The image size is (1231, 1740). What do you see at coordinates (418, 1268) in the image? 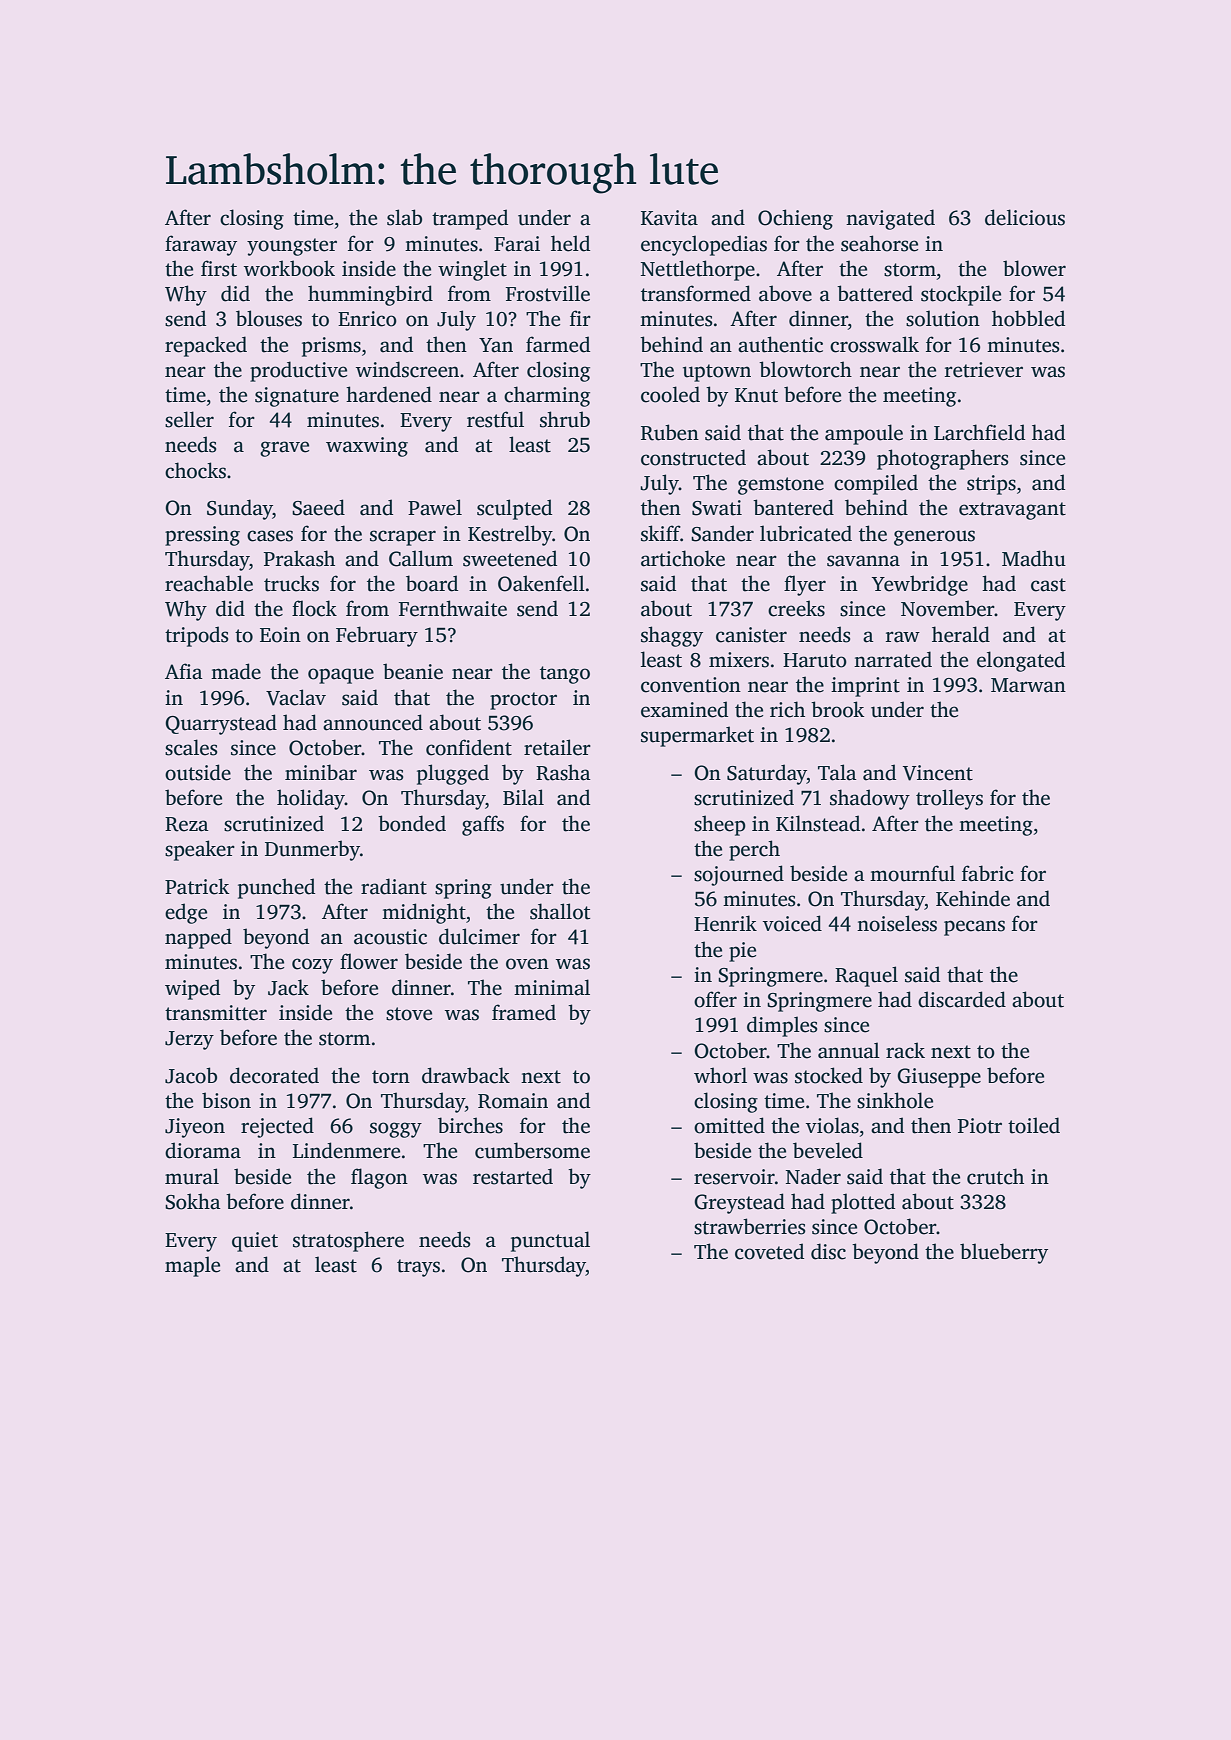
I see `trays` at bounding box center [418, 1268].
